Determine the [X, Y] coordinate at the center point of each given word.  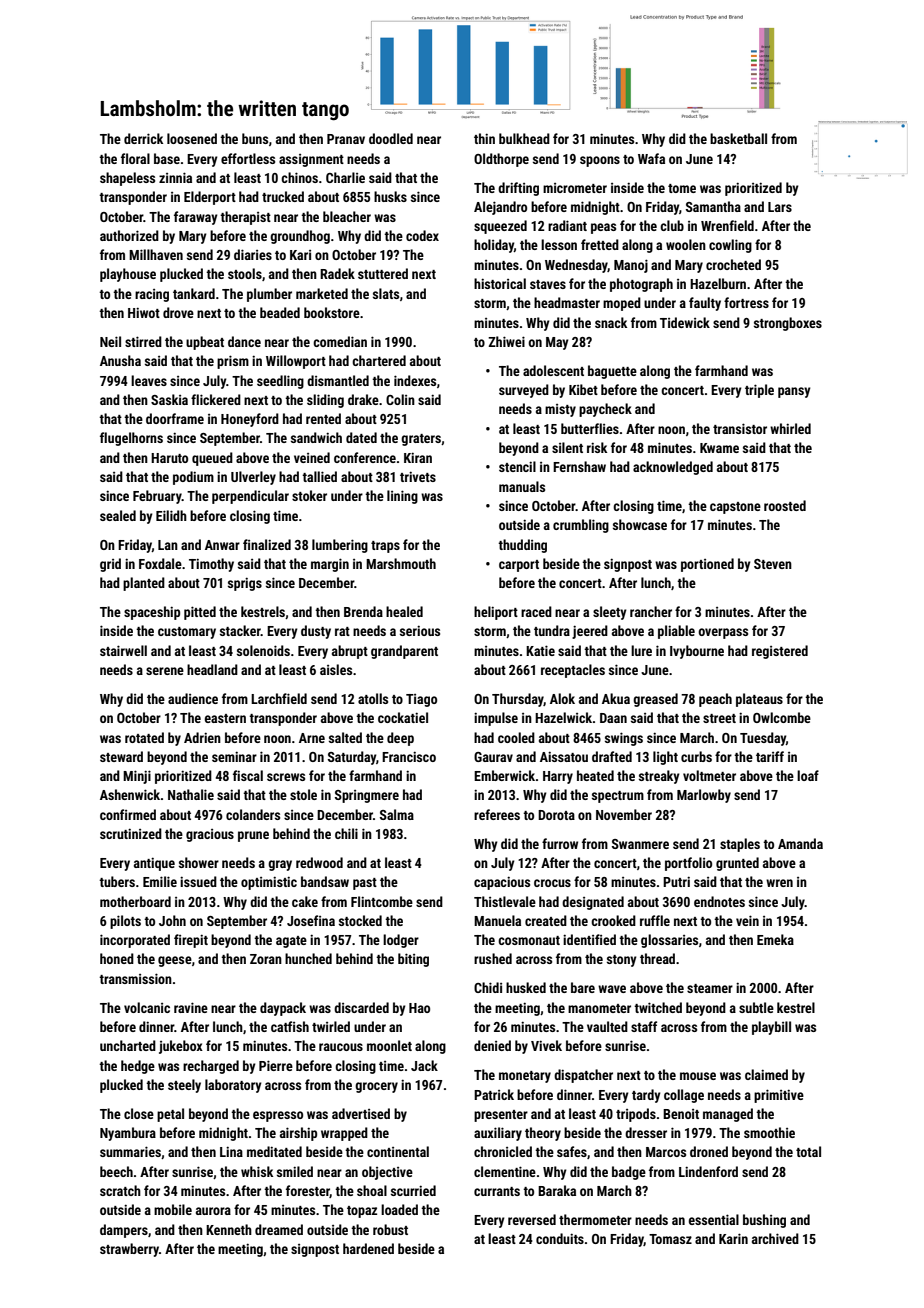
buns [255, 138]
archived [775, 1238]
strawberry [129, 1250]
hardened [368, 1248]
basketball [738, 138]
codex [422, 235]
